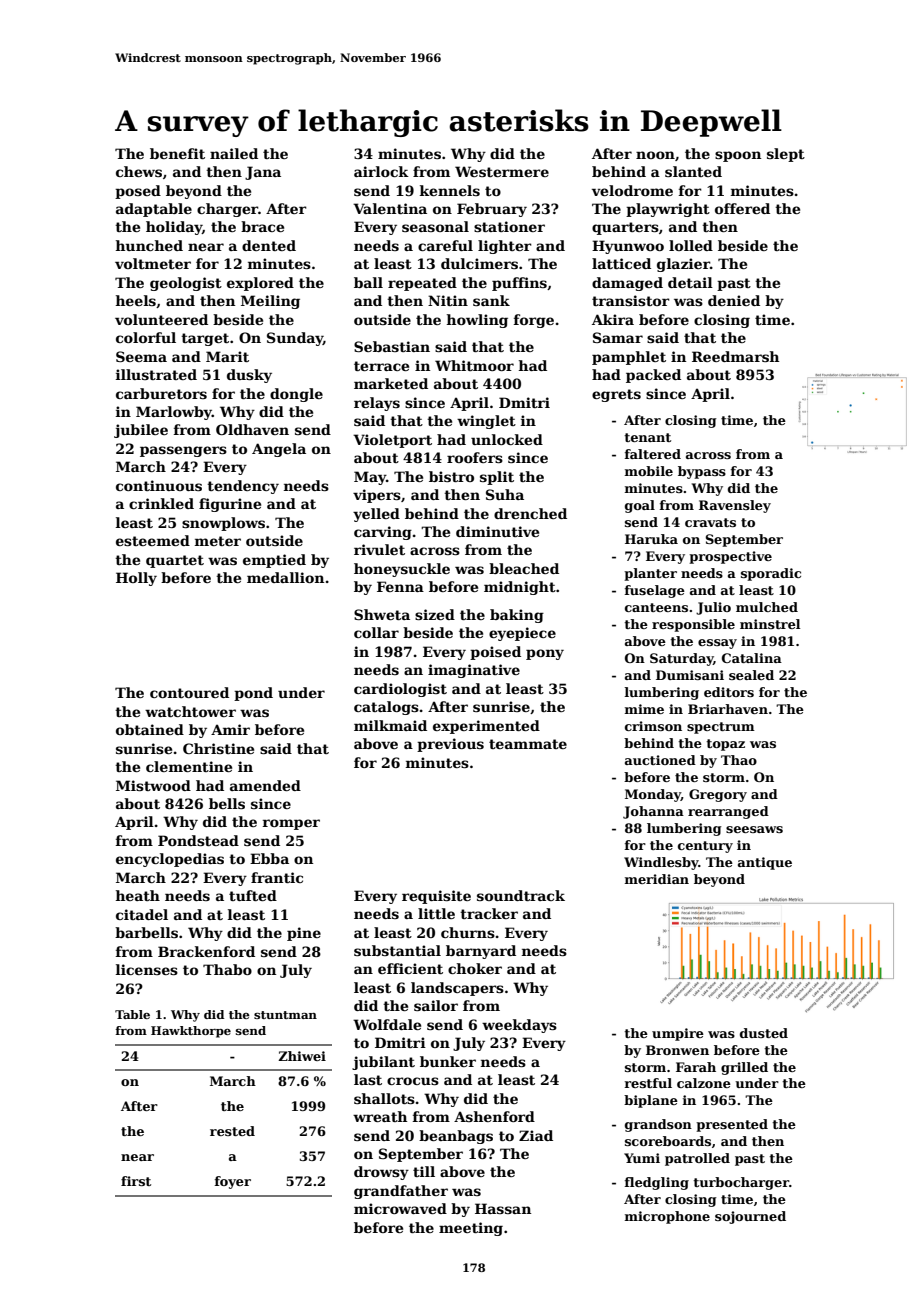  I want to click on first, so click(136, 1181).
